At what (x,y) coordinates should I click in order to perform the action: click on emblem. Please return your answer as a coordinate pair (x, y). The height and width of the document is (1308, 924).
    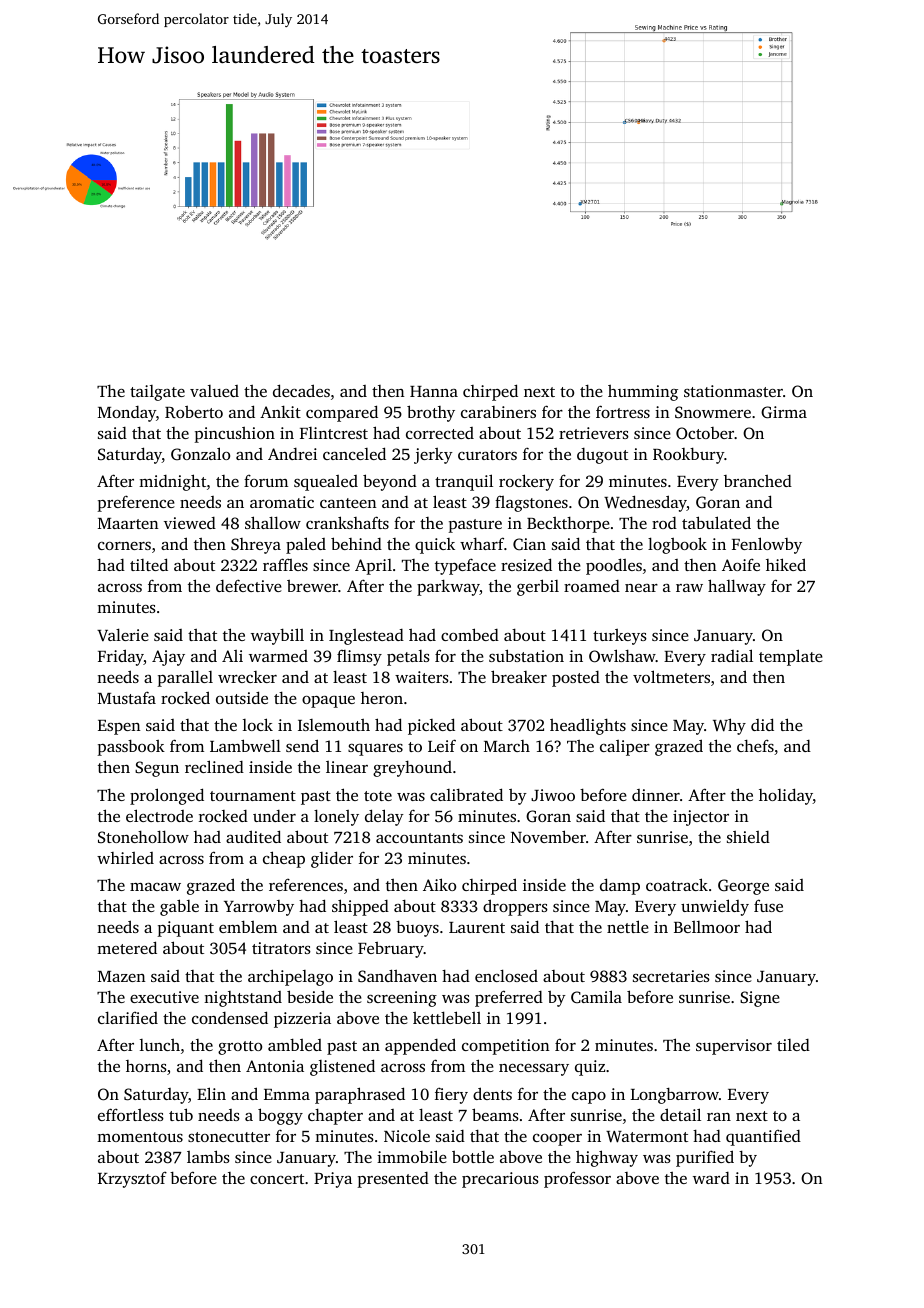
    Looking at the image, I should click on (248, 926).
